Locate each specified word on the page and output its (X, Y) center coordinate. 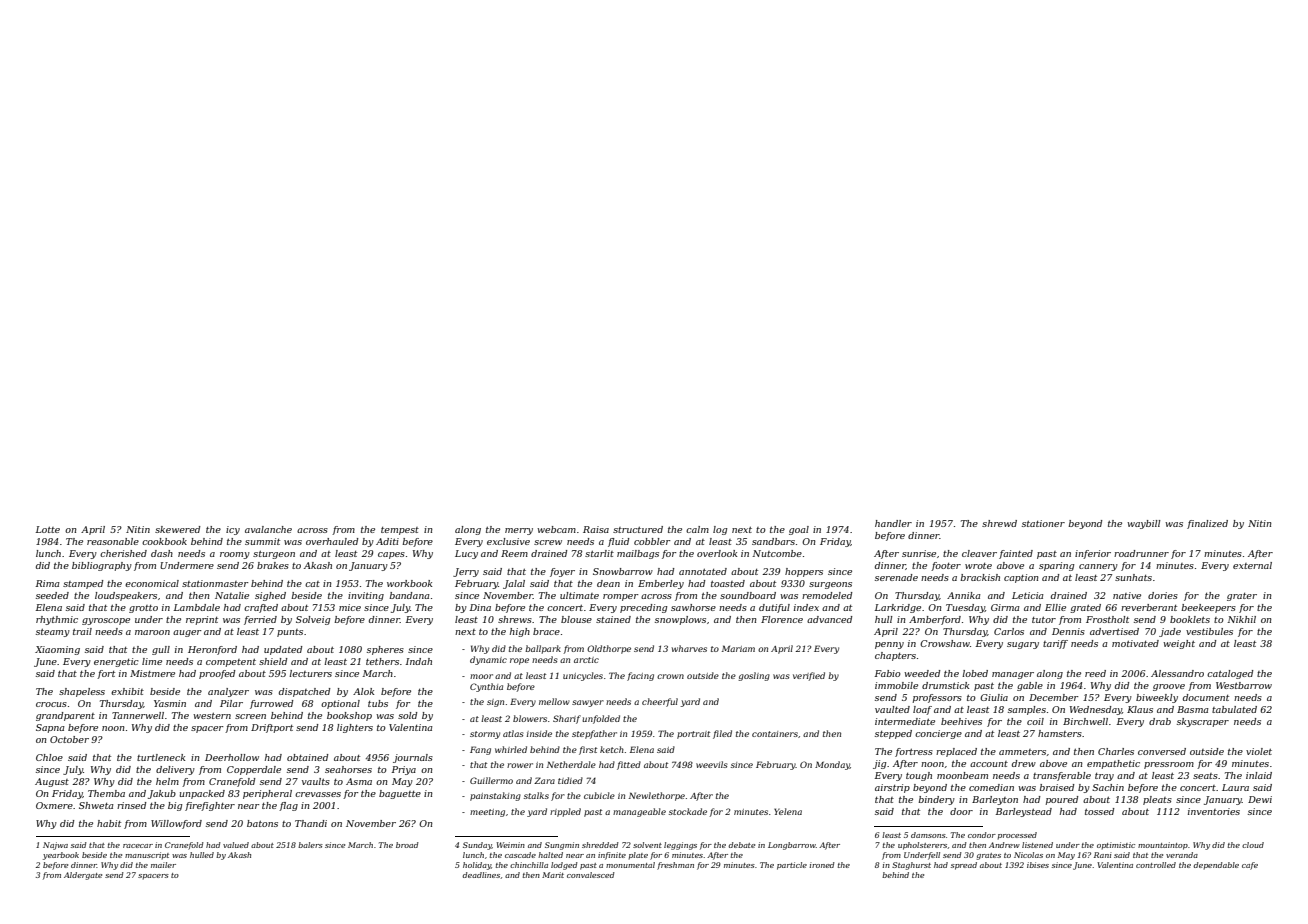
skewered (178, 529)
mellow (554, 701)
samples (1027, 710)
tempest (400, 531)
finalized (1207, 524)
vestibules (1209, 631)
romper (620, 597)
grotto (143, 609)
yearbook (61, 856)
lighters (355, 728)
